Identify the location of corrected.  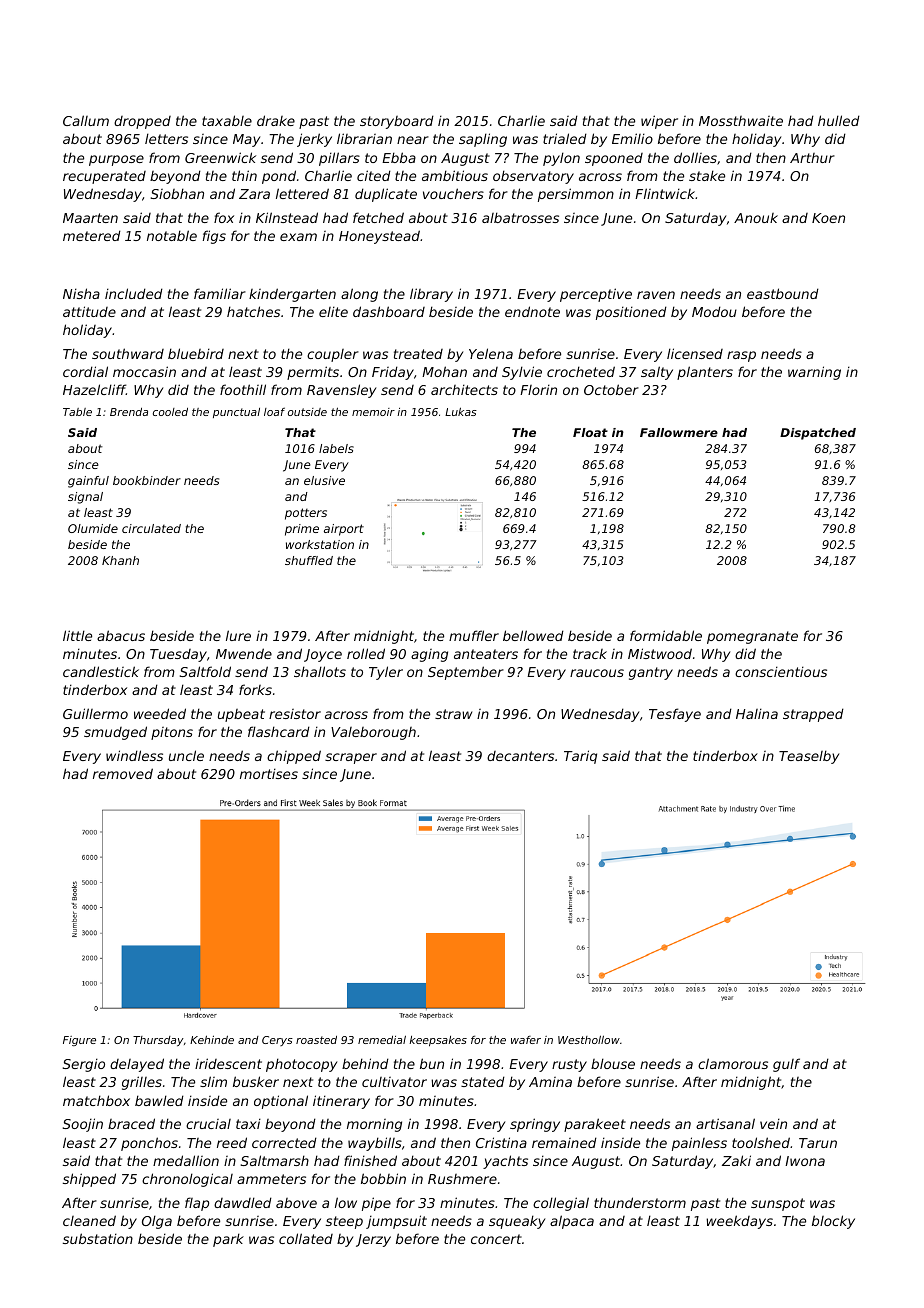
(284, 1142).
